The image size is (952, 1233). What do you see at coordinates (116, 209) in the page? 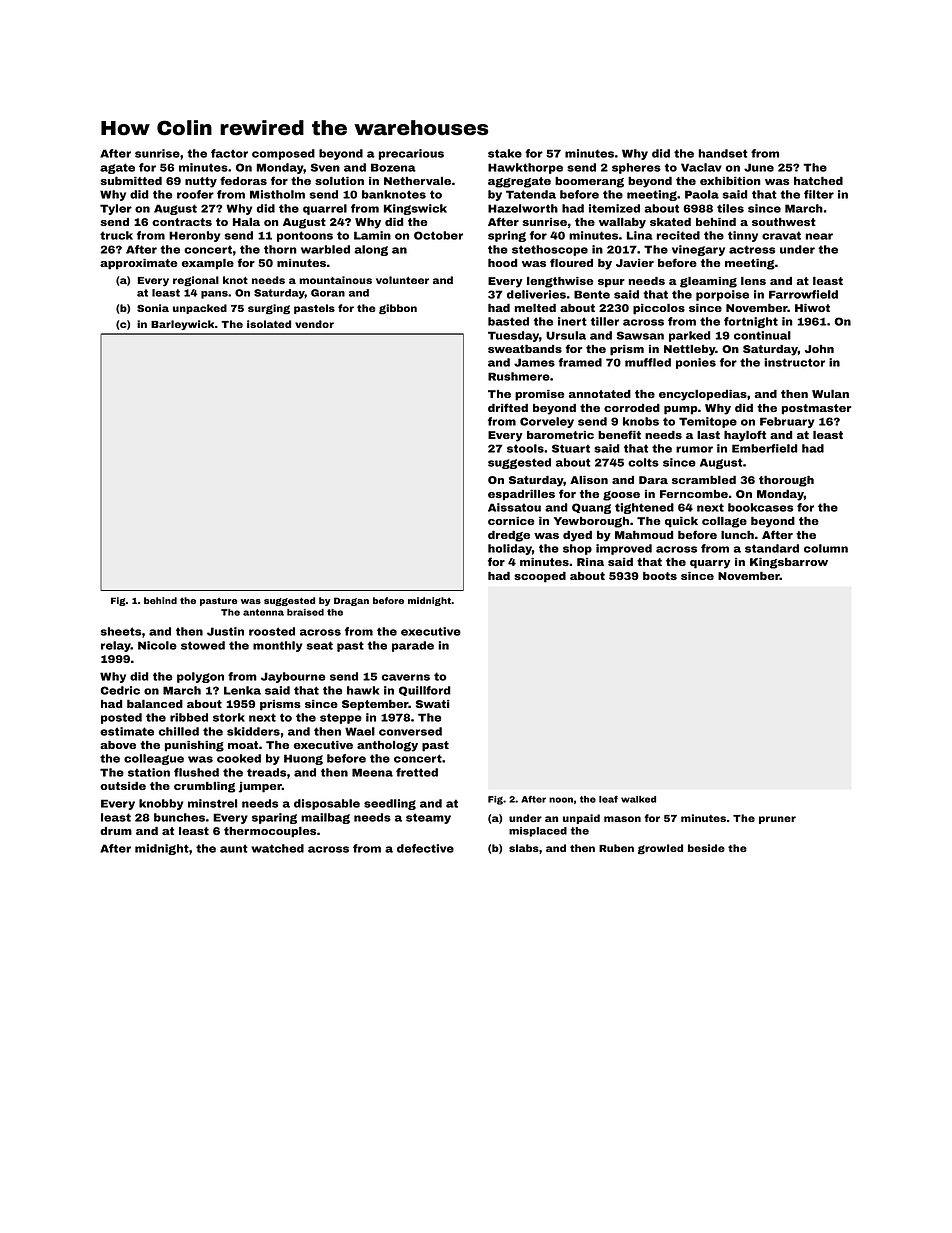
I see `Tyler` at bounding box center [116, 209].
